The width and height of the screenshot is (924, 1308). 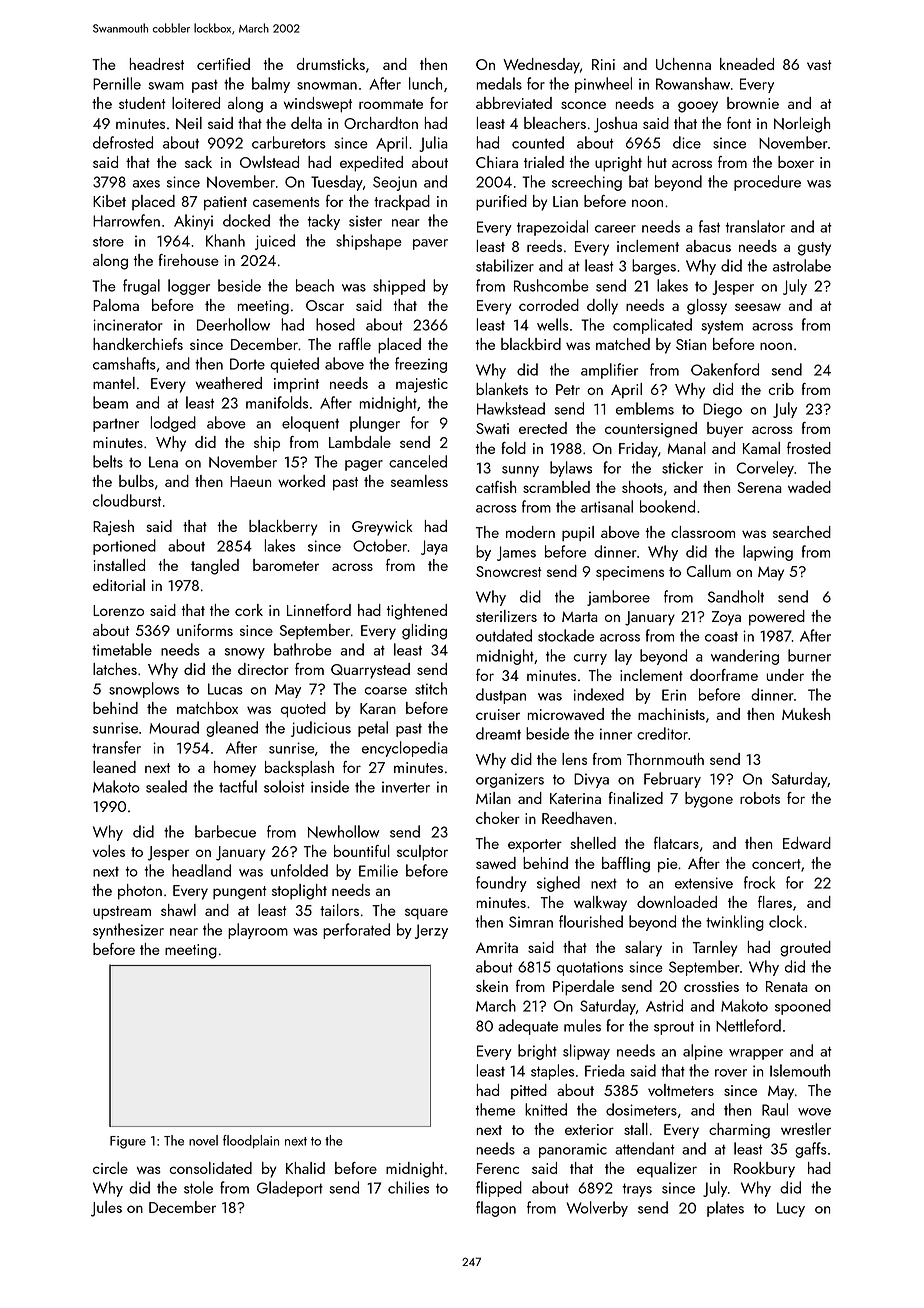 What do you see at coordinates (122, 913) in the screenshot?
I see `upstream` at bounding box center [122, 913].
